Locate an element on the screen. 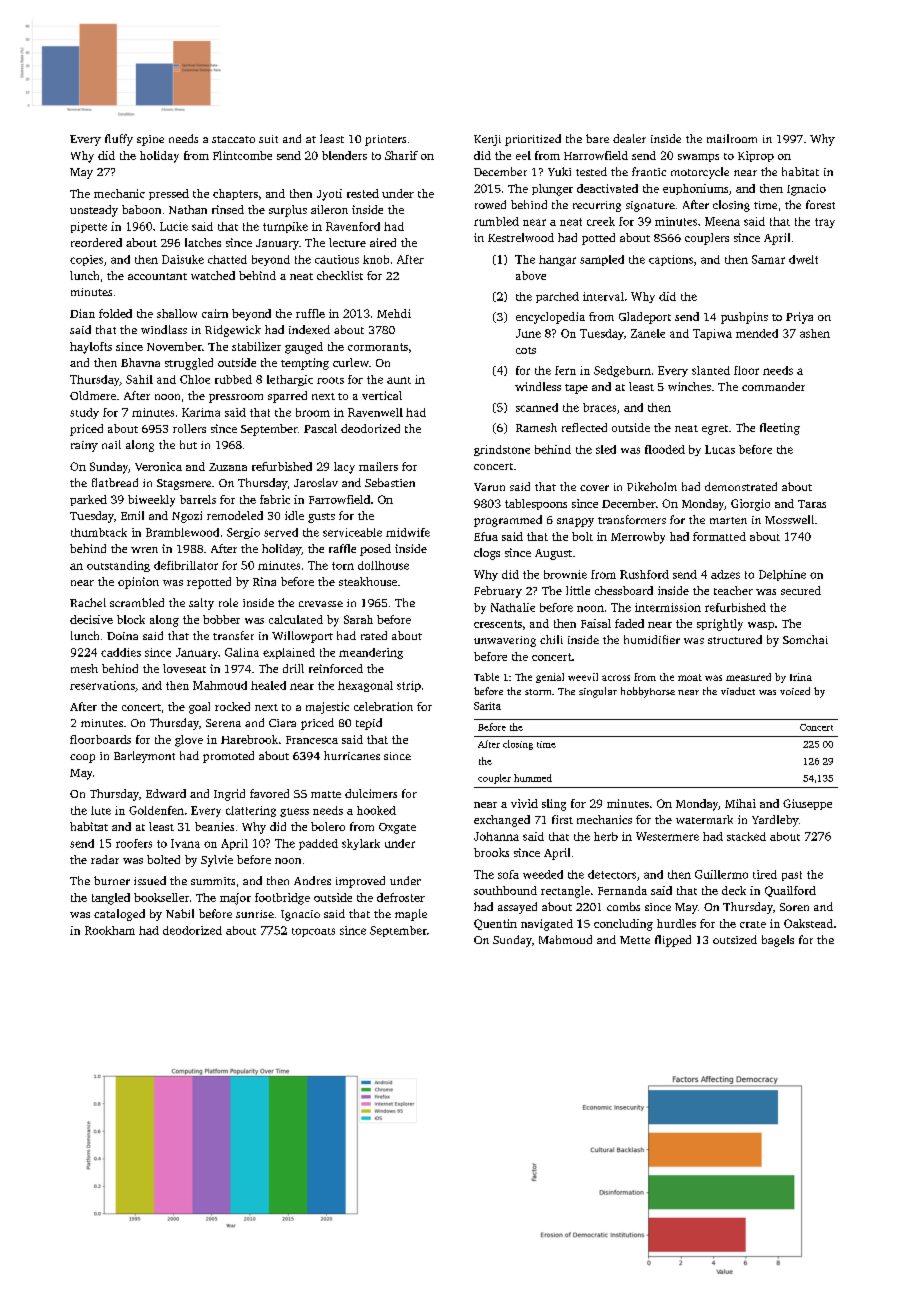 This screenshot has width=908, height=1316. Sarita is located at coordinates (487, 706).
